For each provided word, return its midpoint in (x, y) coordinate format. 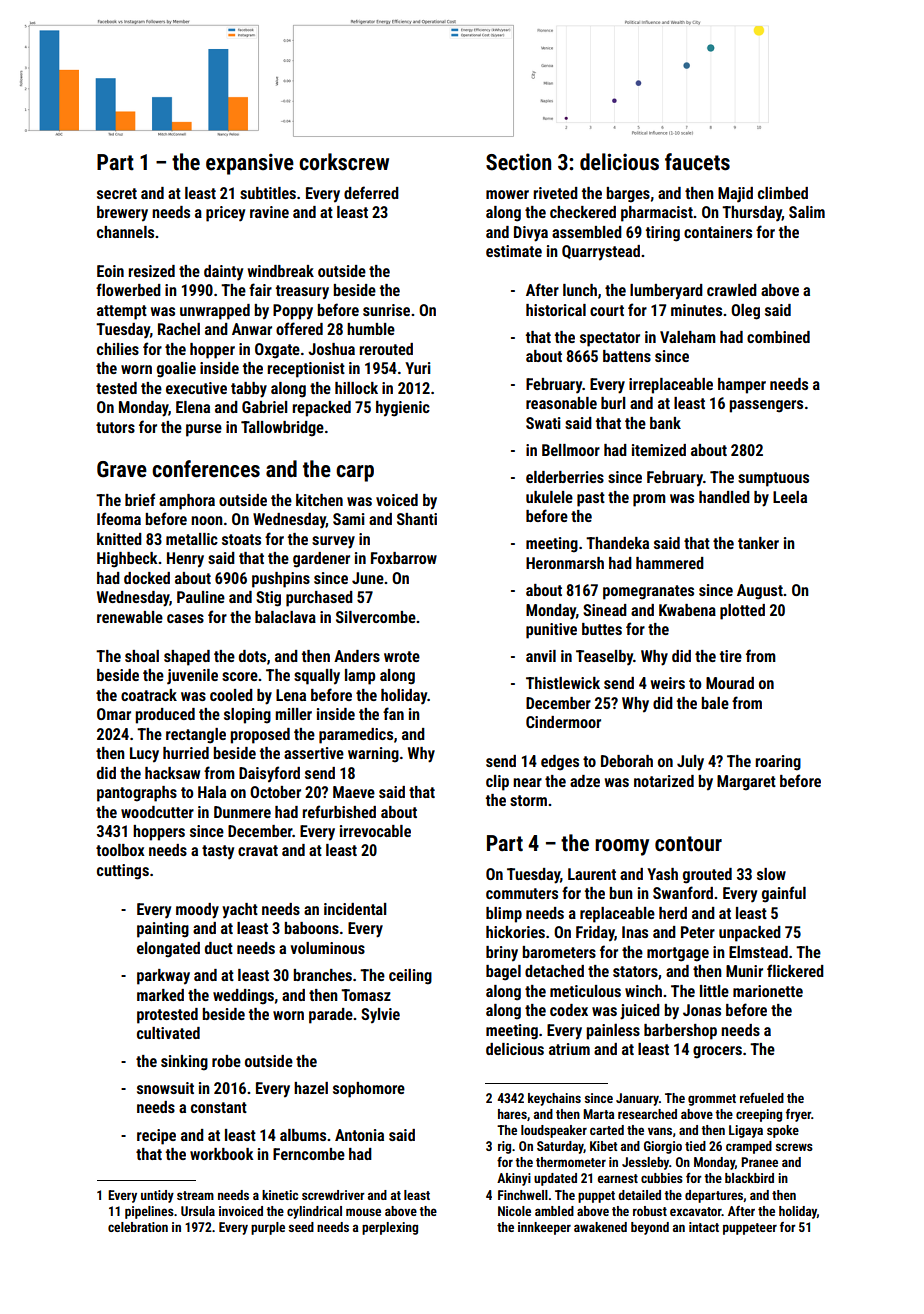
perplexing (390, 1228)
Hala (212, 792)
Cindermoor (563, 722)
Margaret (746, 783)
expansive (250, 164)
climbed (783, 193)
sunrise (386, 310)
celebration (138, 1227)
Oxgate (277, 351)
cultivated (168, 1033)
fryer (798, 1115)
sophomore (369, 1090)
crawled (732, 290)
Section (518, 162)
